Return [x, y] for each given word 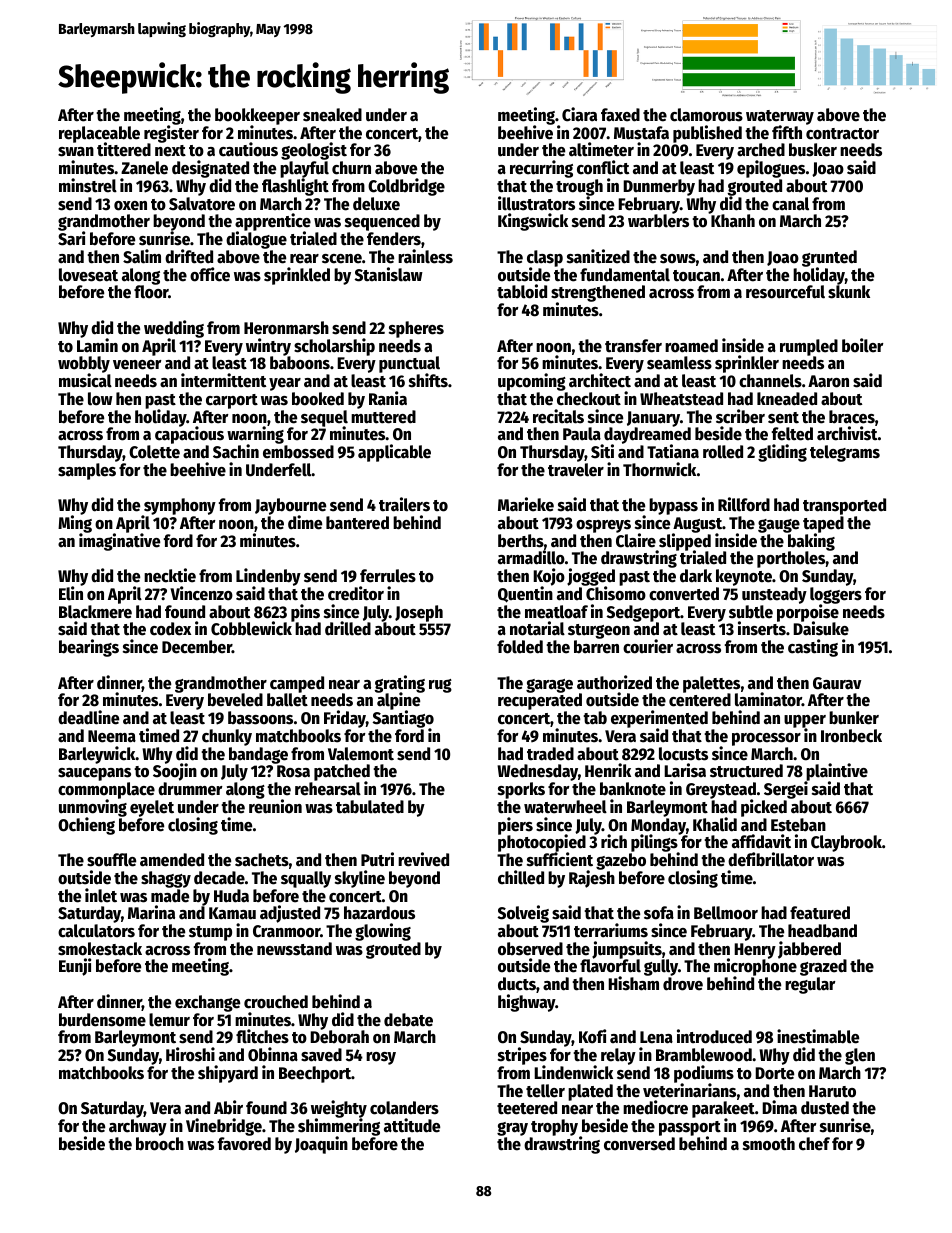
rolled [723, 452]
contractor [842, 134]
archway [138, 1127]
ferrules [388, 576]
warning [255, 436]
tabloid [522, 291]
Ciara [579, 114]
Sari [71, 239]
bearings [89, 648]
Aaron [828, 381]
